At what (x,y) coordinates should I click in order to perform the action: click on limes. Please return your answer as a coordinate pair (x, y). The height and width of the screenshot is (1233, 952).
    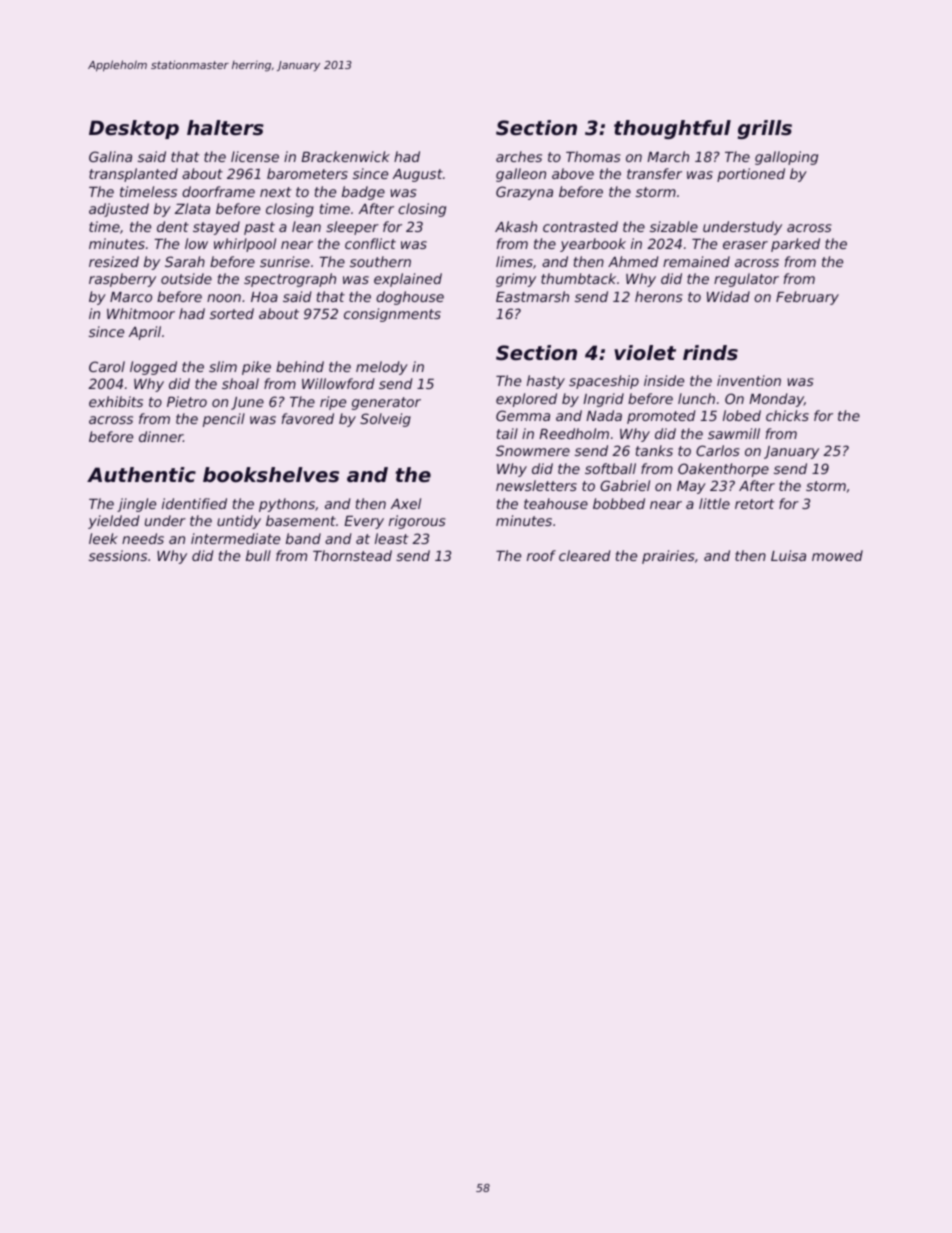
    Looking at the image, I should click on (514, 261).
